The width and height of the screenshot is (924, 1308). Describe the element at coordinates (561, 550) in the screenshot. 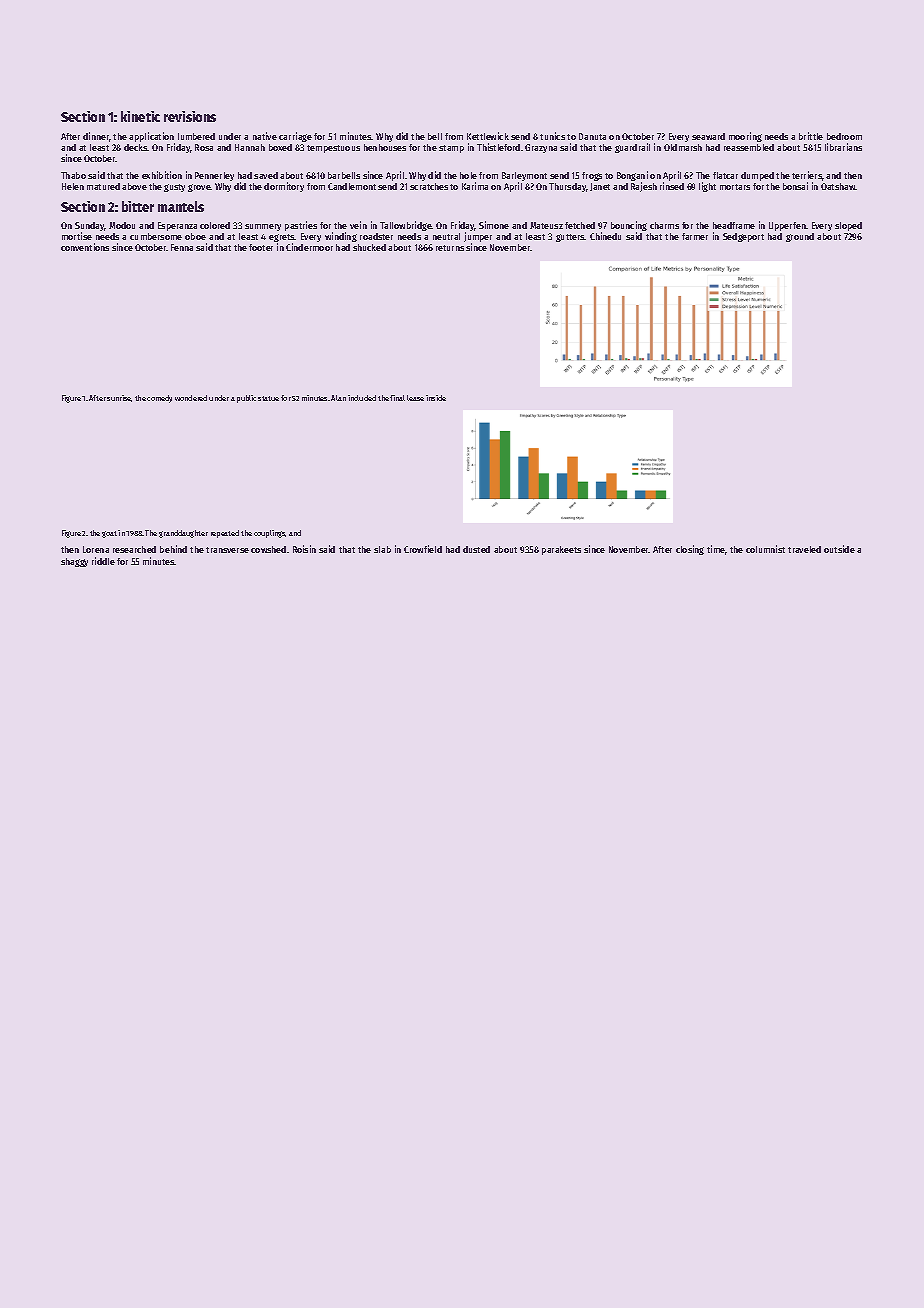

I see `parakeets` at that location.
